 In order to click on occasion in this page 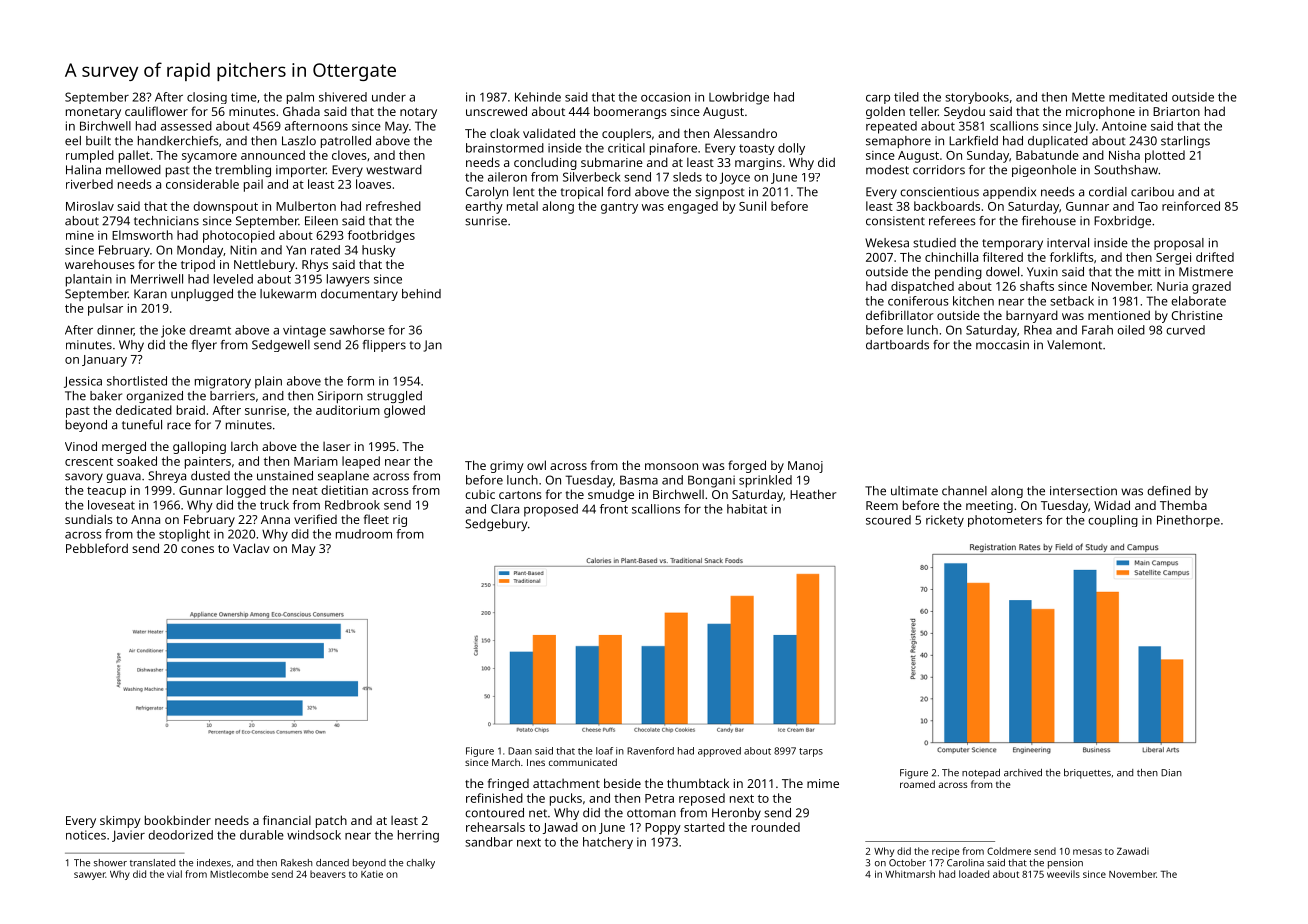, I will do `click(665, 97)`.
